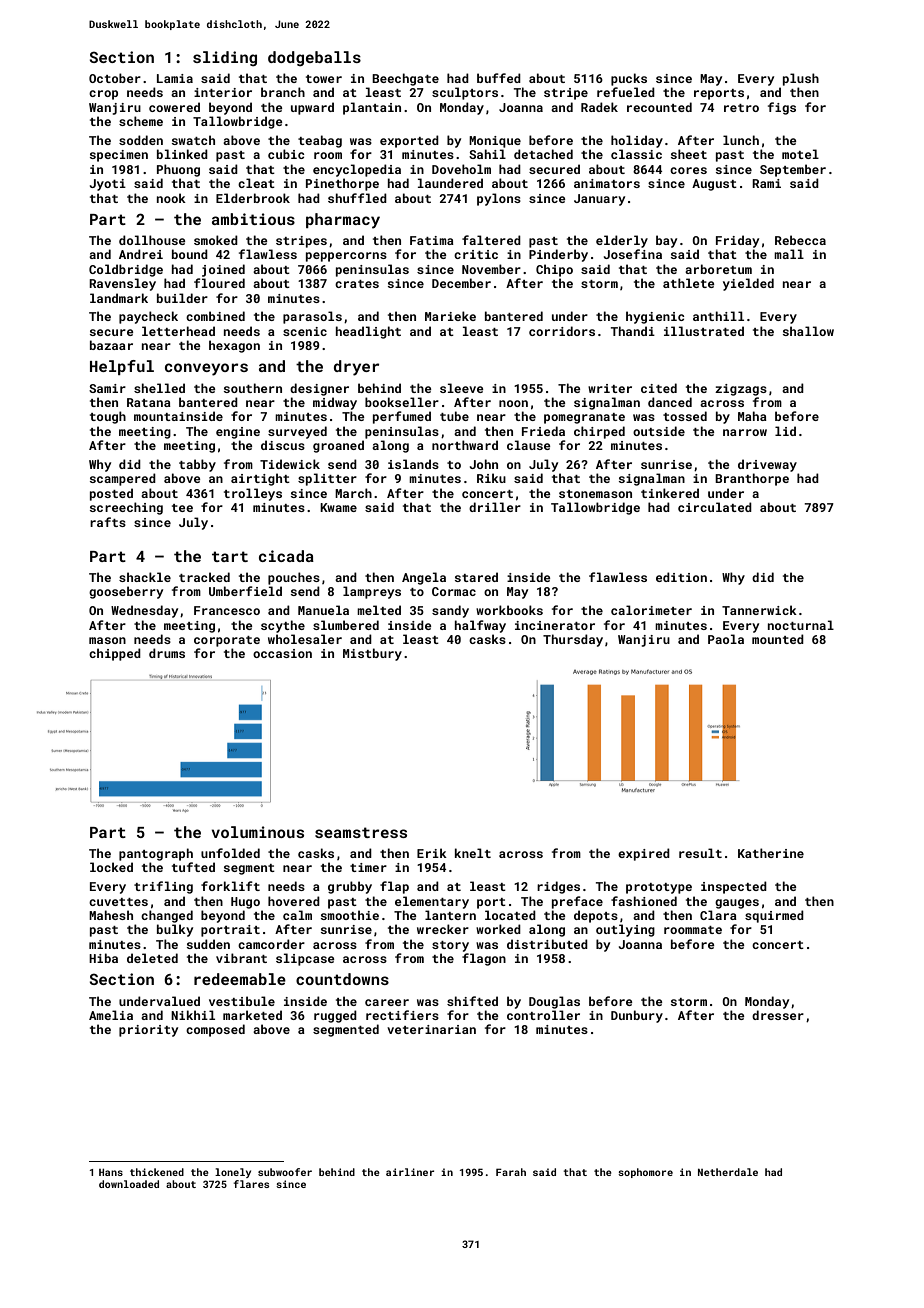 The height and width of the screenshot is (1308, 924). Describe the element at coordinates (499, 78) in the screenshot. I see `buffed` at that location.
